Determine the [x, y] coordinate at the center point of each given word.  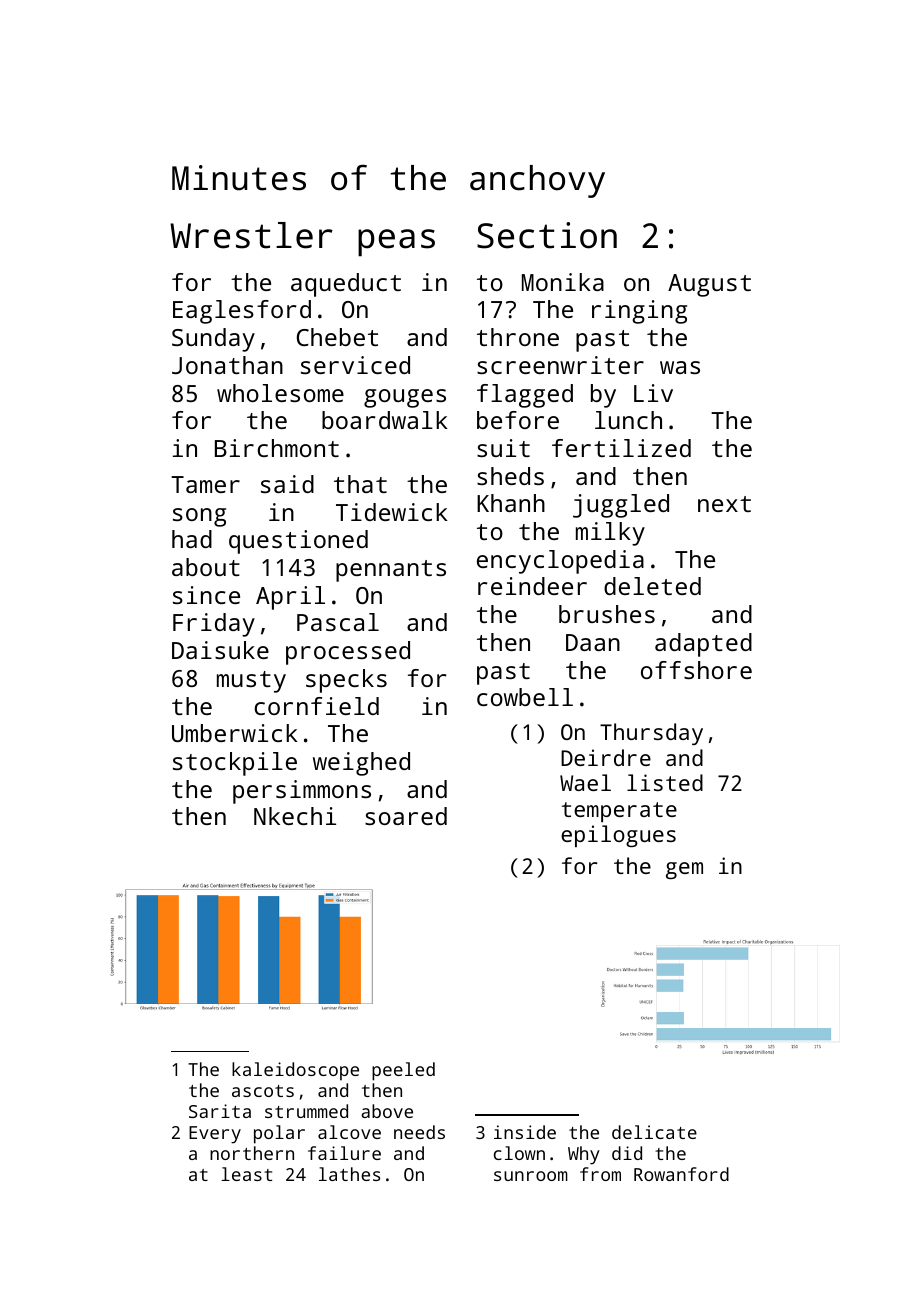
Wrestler [251, 235]
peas [396, 243]
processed [348, 653]
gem [684, 870]
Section [547, 235]
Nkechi [295, 816]
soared [406, 816]
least [246, 1174]
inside [525, 1132]
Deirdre [606, 757]
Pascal [338, 622]
